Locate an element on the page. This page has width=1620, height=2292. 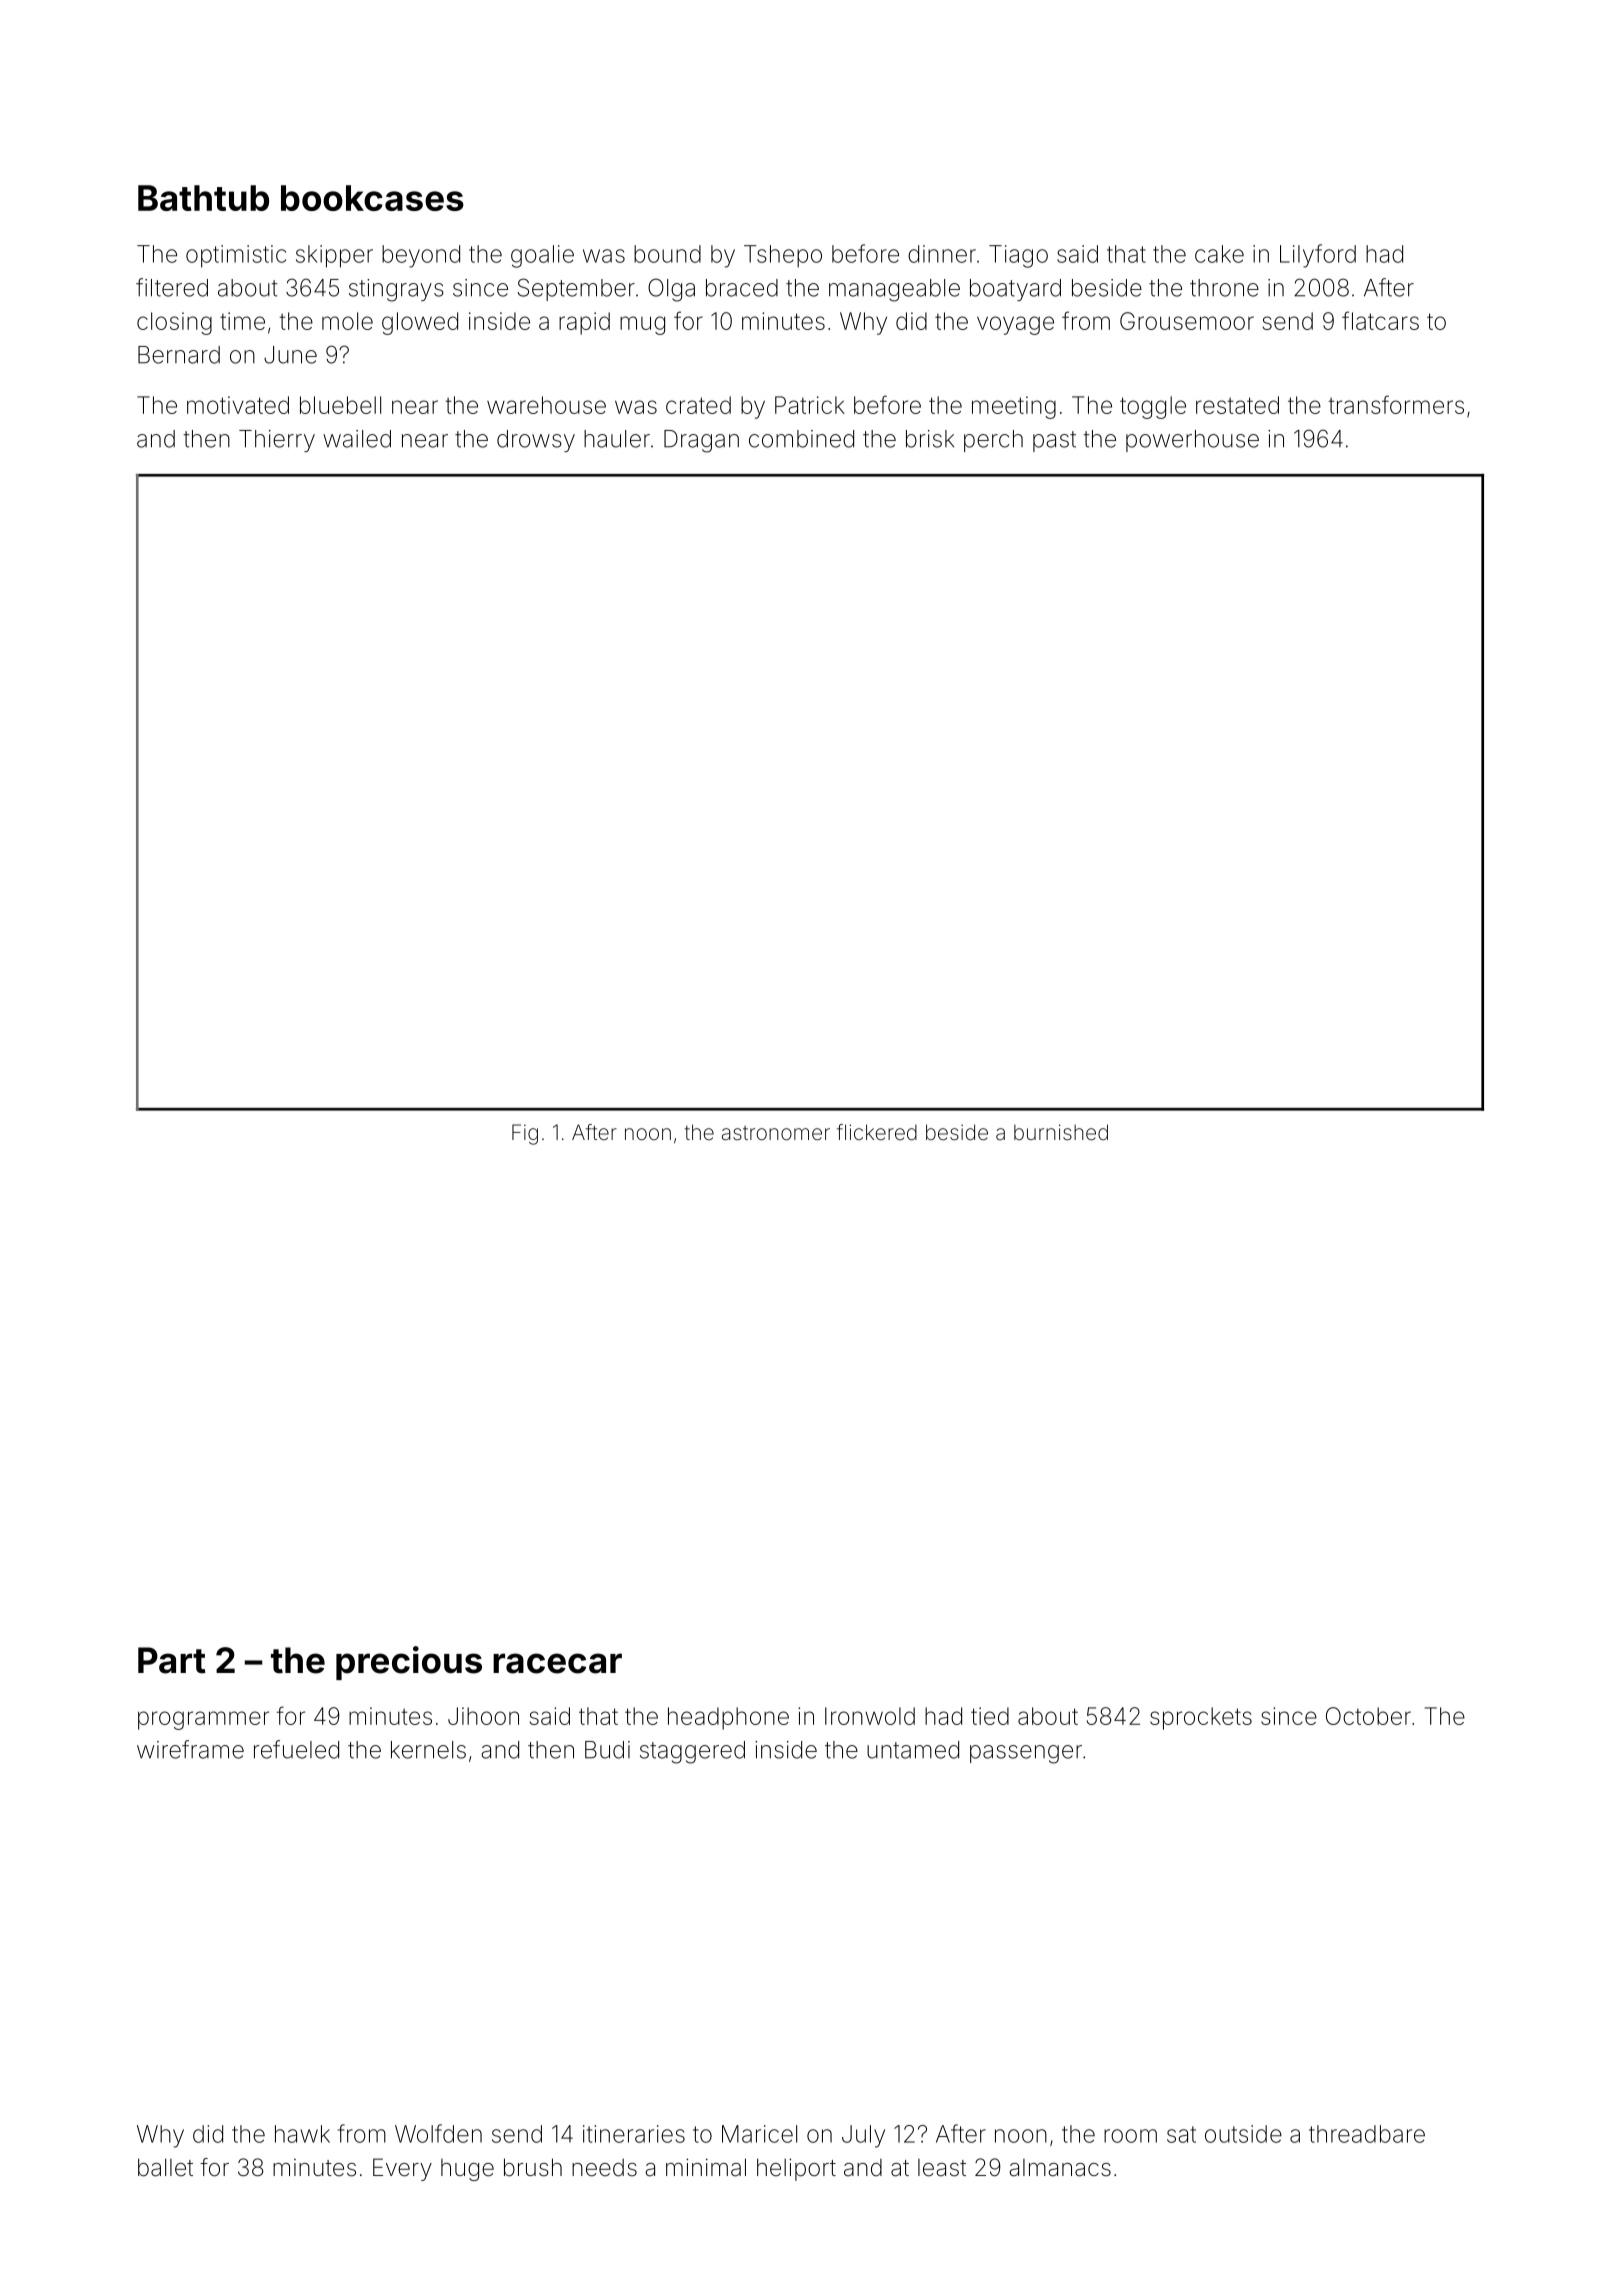
ballet is located at coordinates (165, 2167).
